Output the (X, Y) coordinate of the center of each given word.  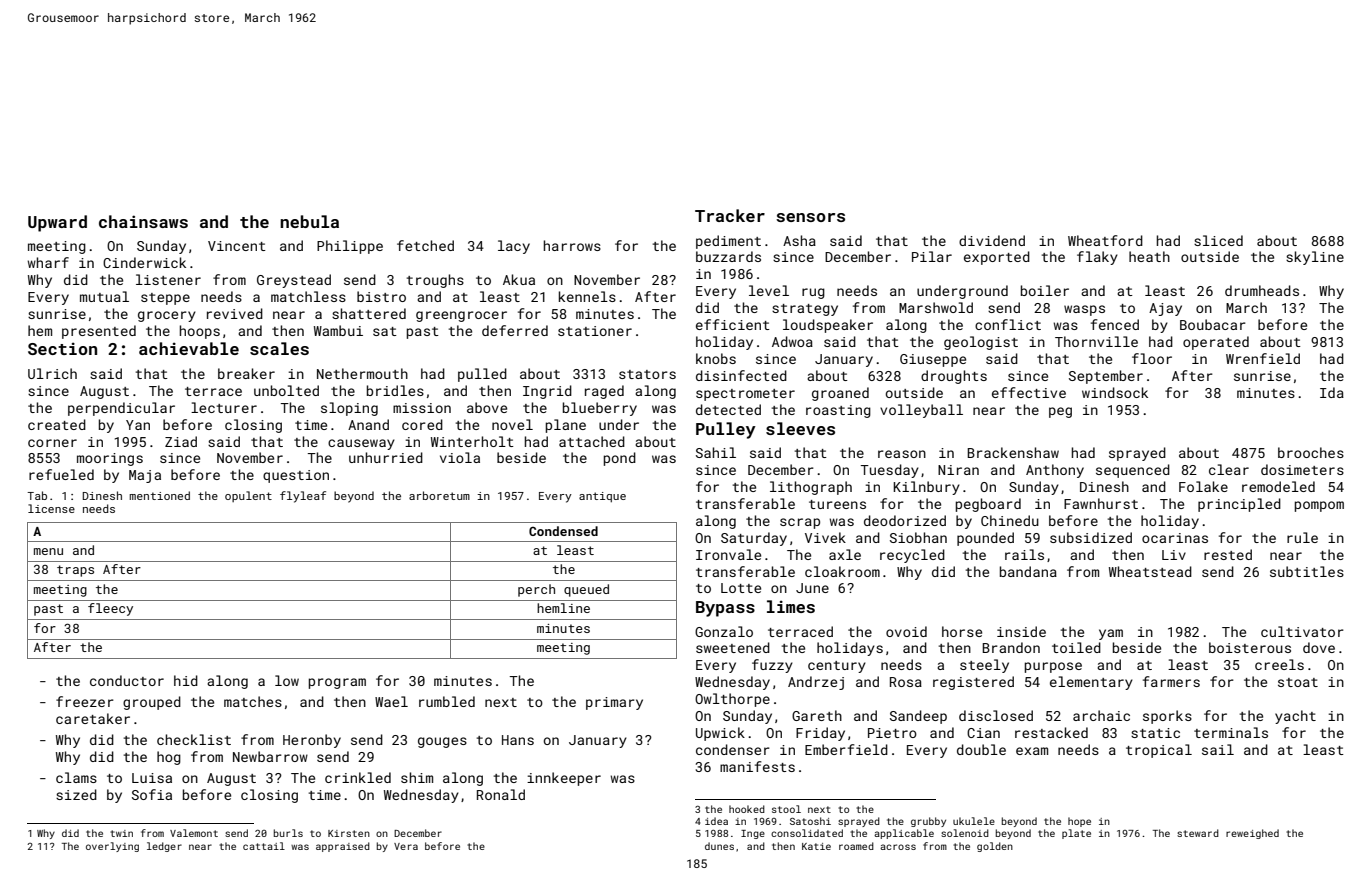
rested (1228, 554)
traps (75, 571)
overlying (112, 847)
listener (168, 279)
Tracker (730, 215)
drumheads (1262, 290)
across (898, 847)
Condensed (563, 531)
